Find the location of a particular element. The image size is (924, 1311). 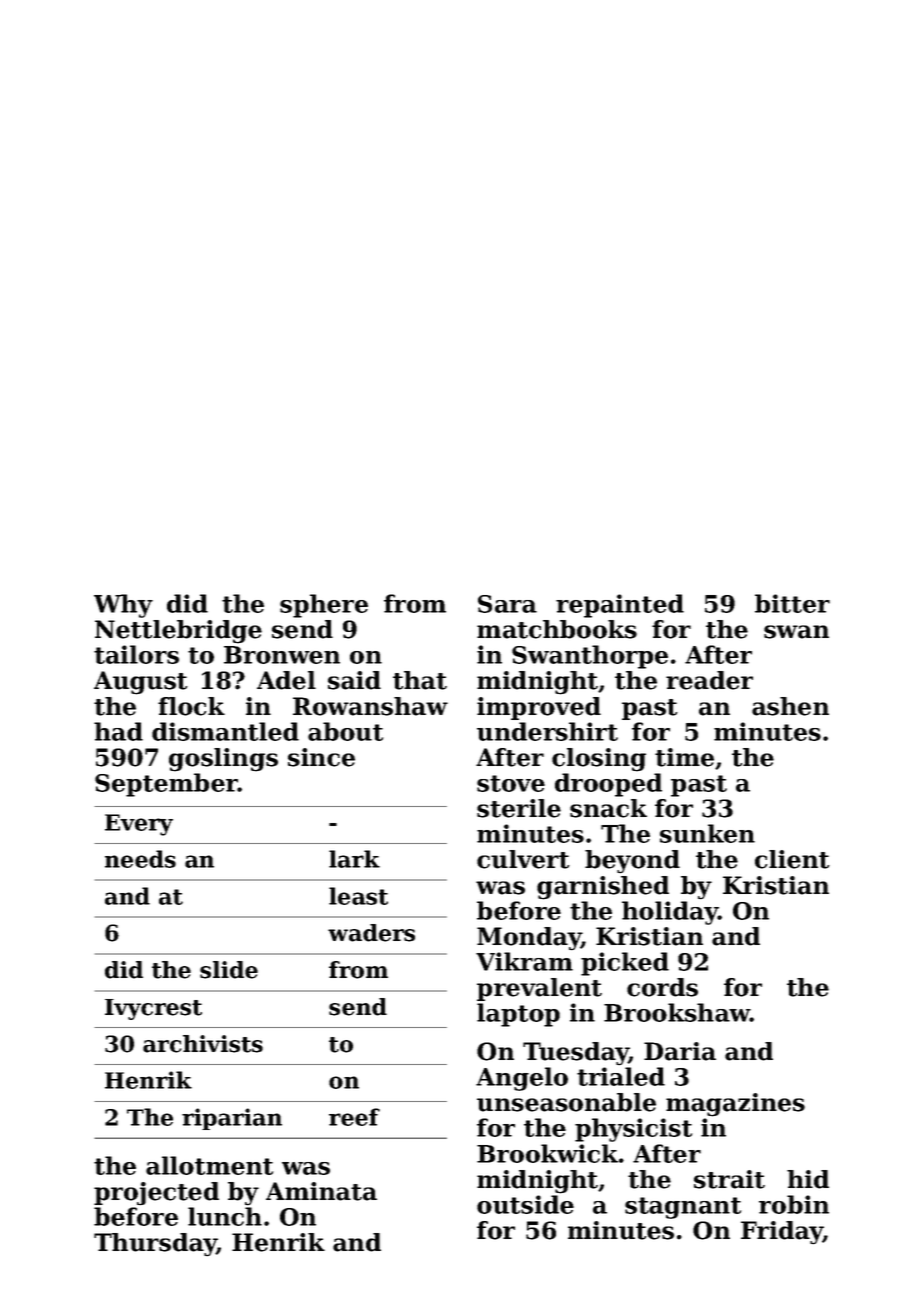

slide is located at coordinates (229, 970).
